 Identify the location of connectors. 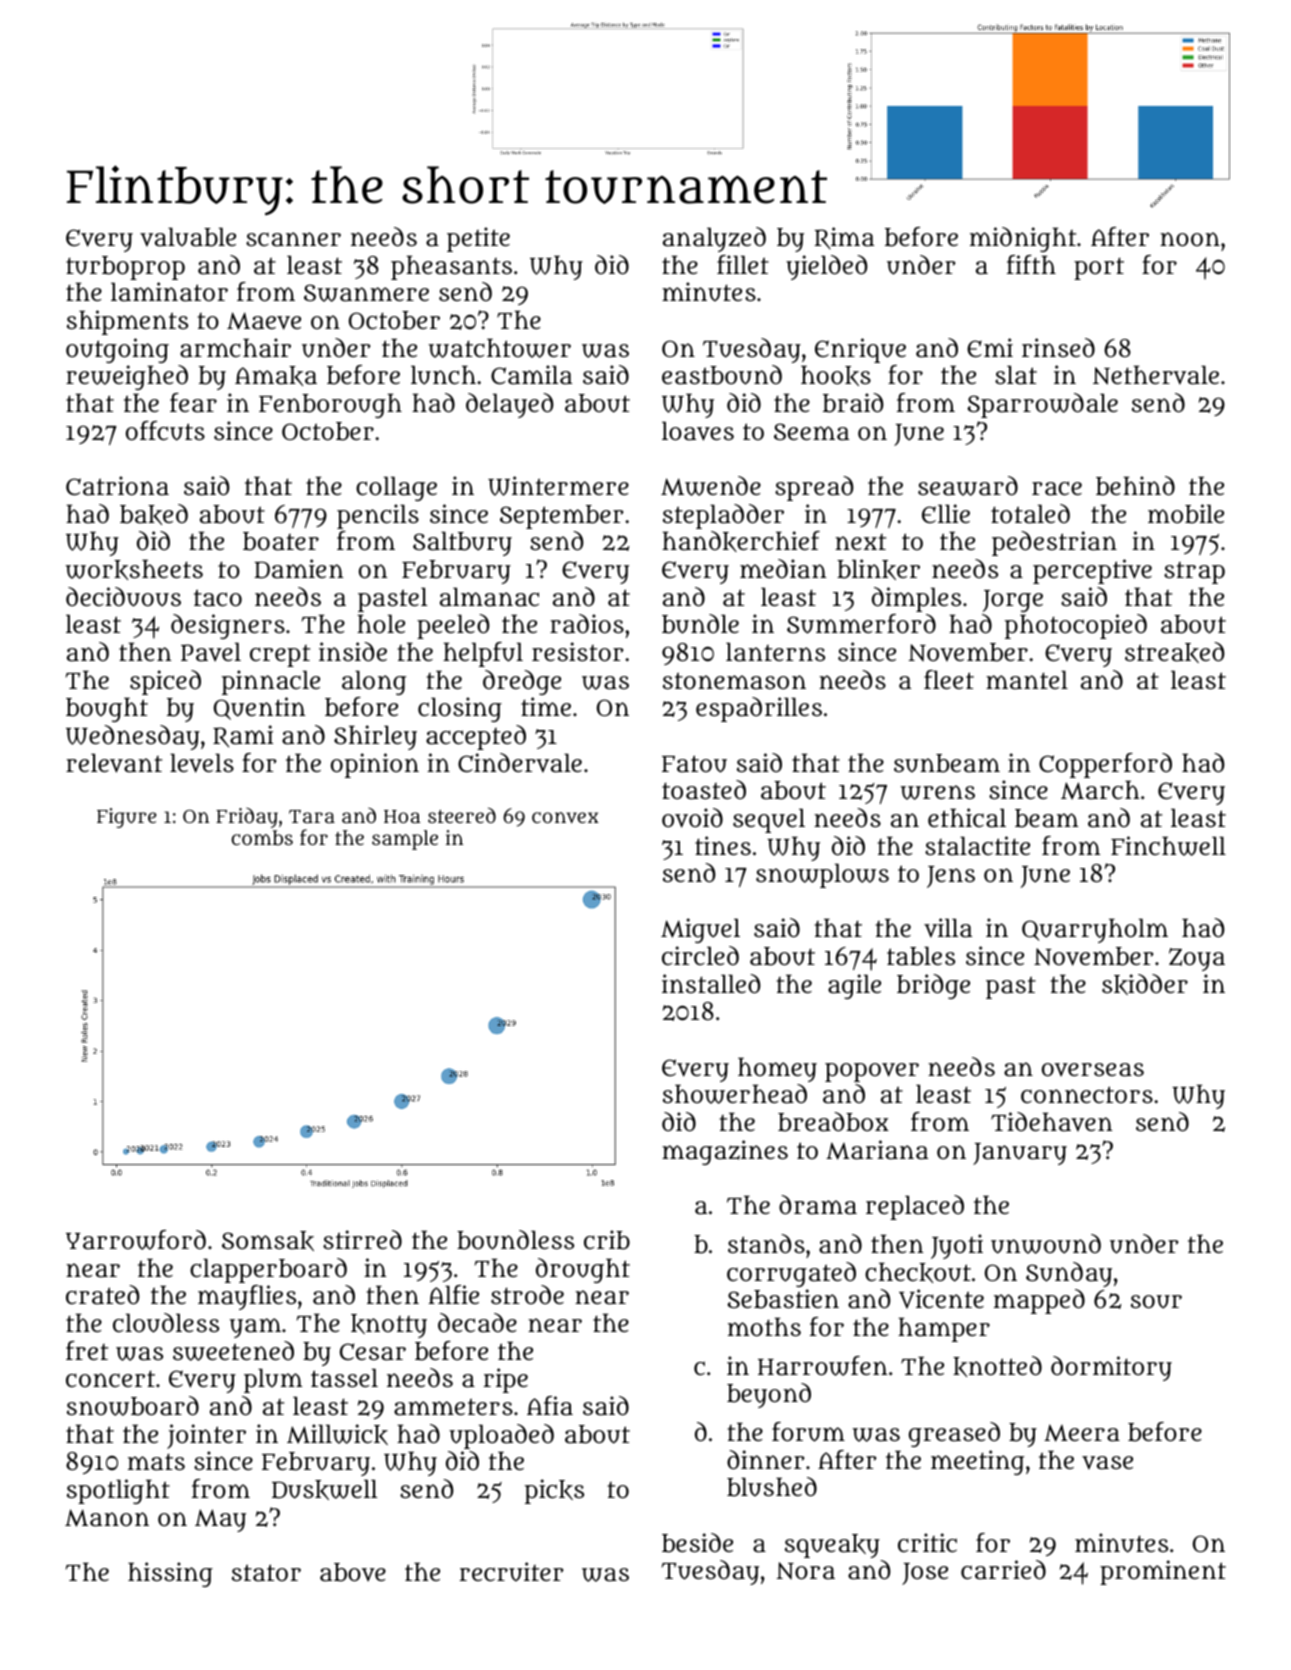
(1087, 1094).
